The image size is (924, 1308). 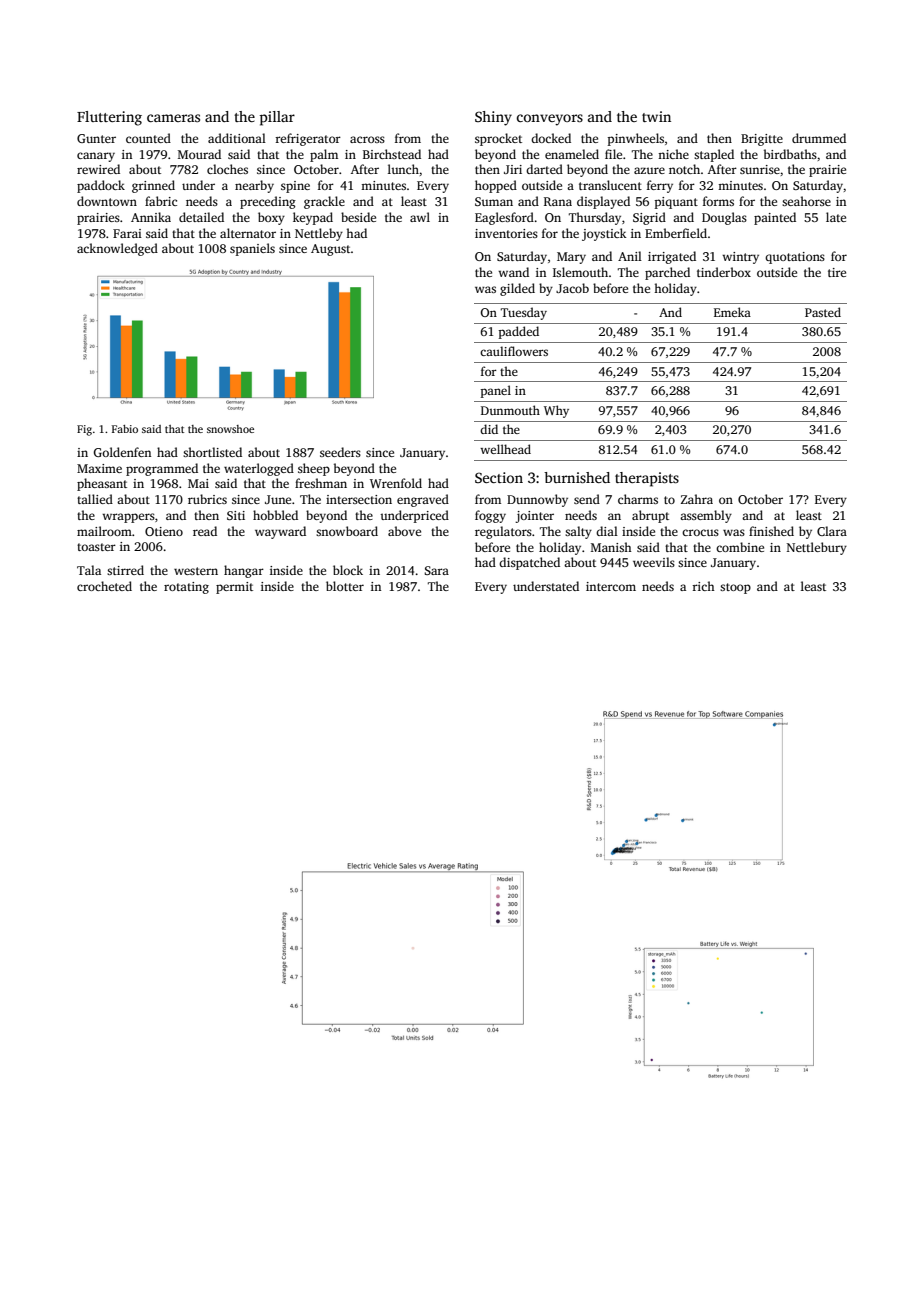 I want to click on spaniels, so click(x=252, y=249).
